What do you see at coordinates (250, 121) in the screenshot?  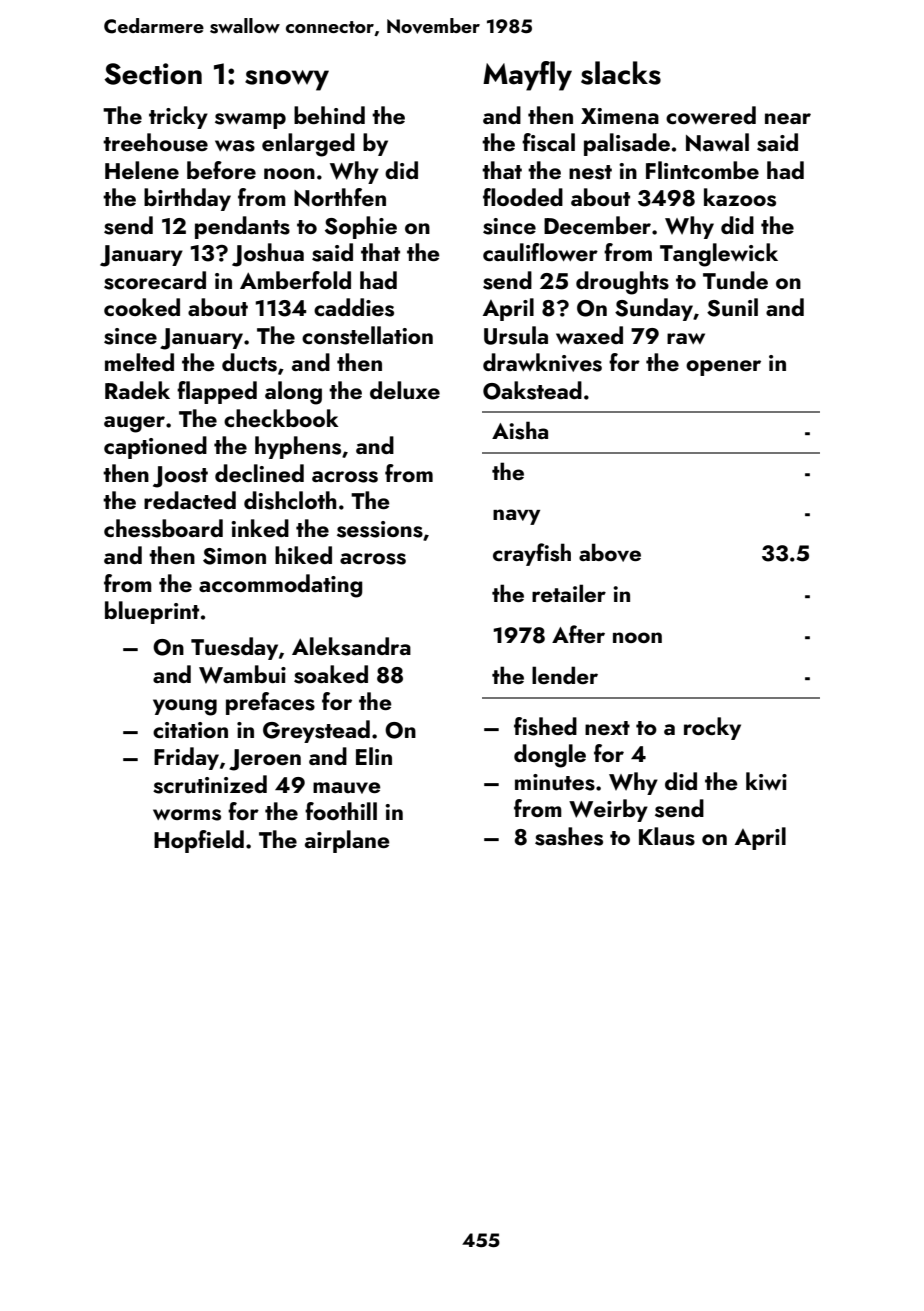 I see `swamp` at bounding box center [250, 121].
